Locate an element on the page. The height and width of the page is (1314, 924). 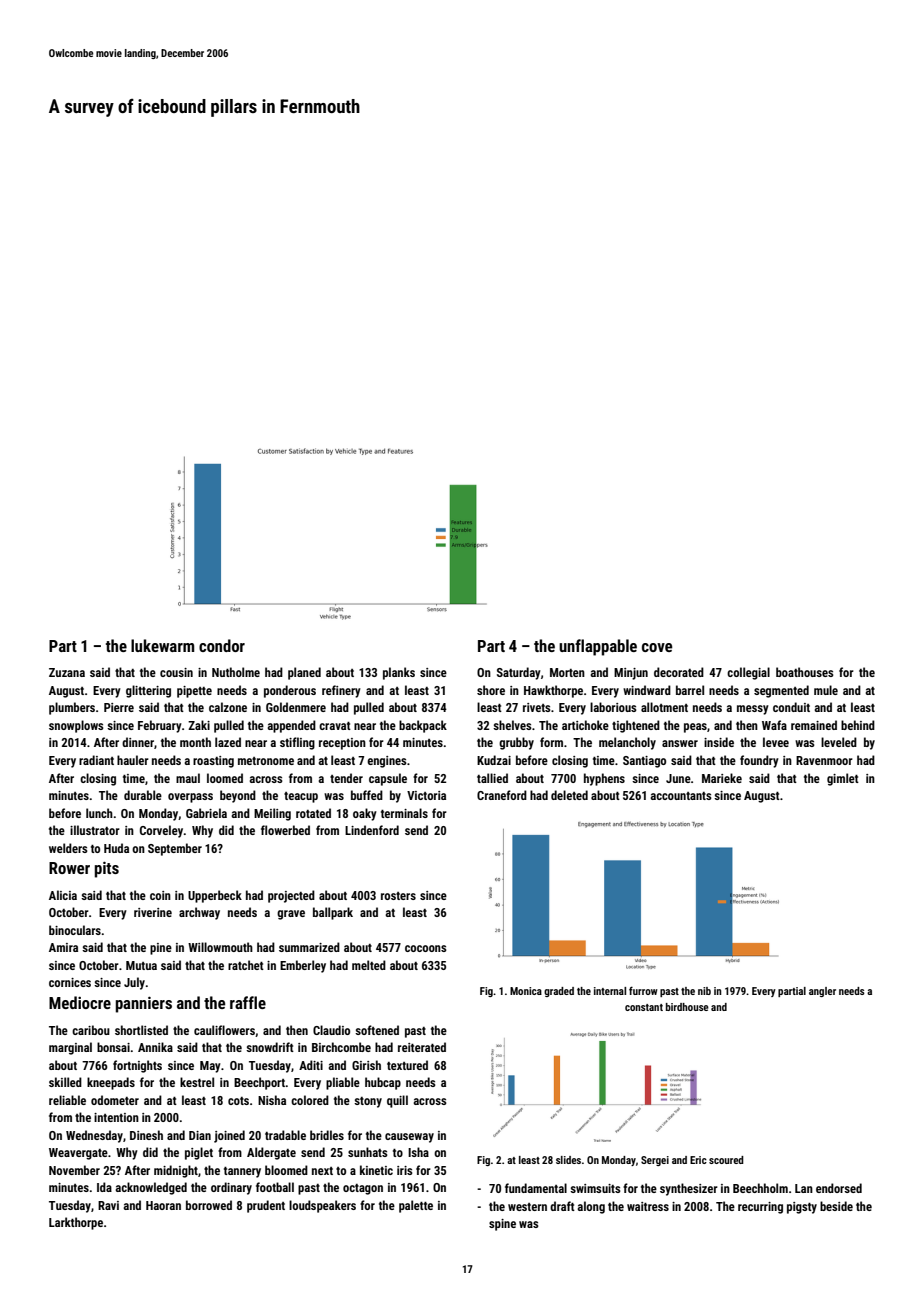
boathouses is located at coordinates (805, 672).
